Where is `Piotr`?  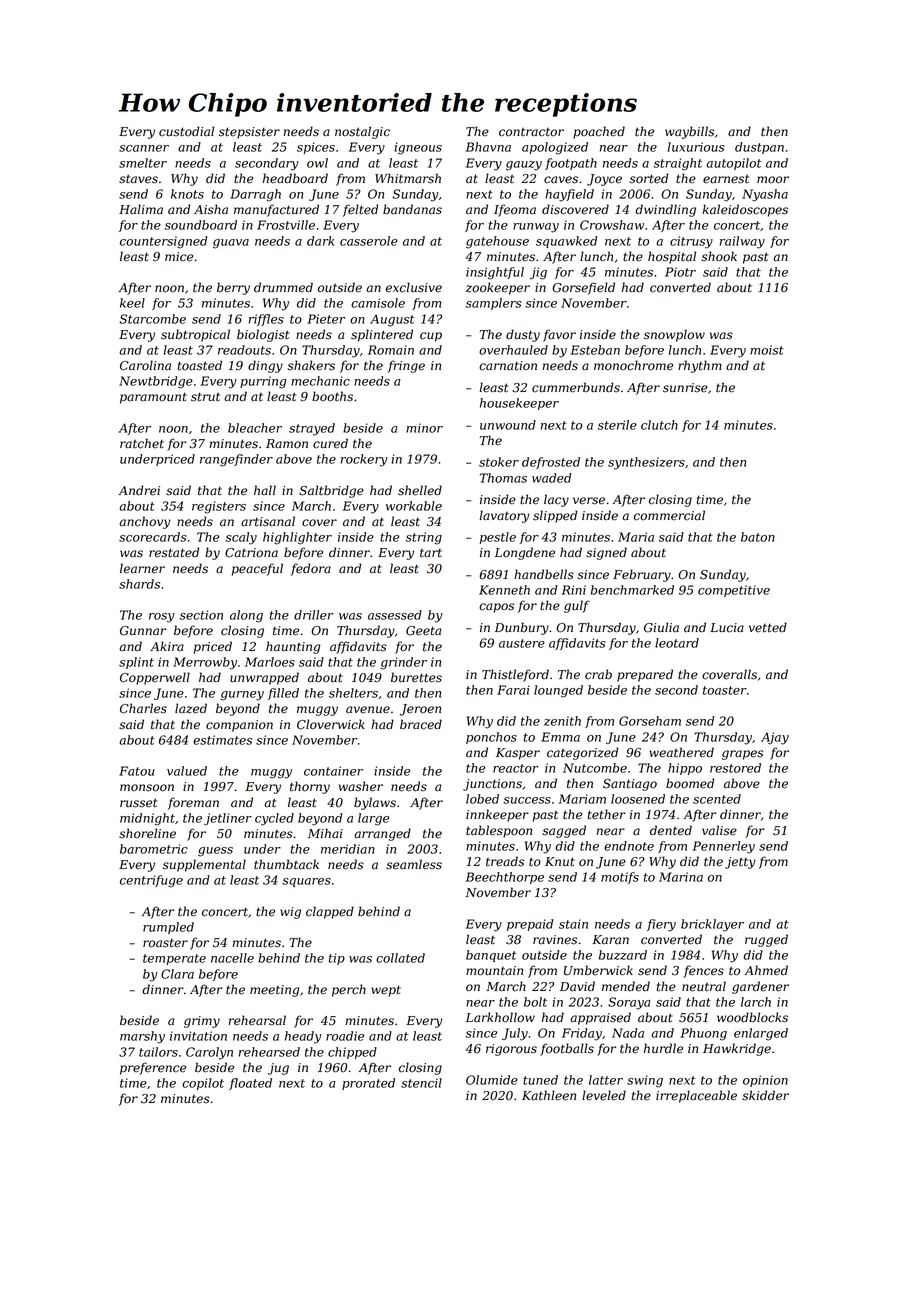
Piotr is located at coordinates (680, 272).
